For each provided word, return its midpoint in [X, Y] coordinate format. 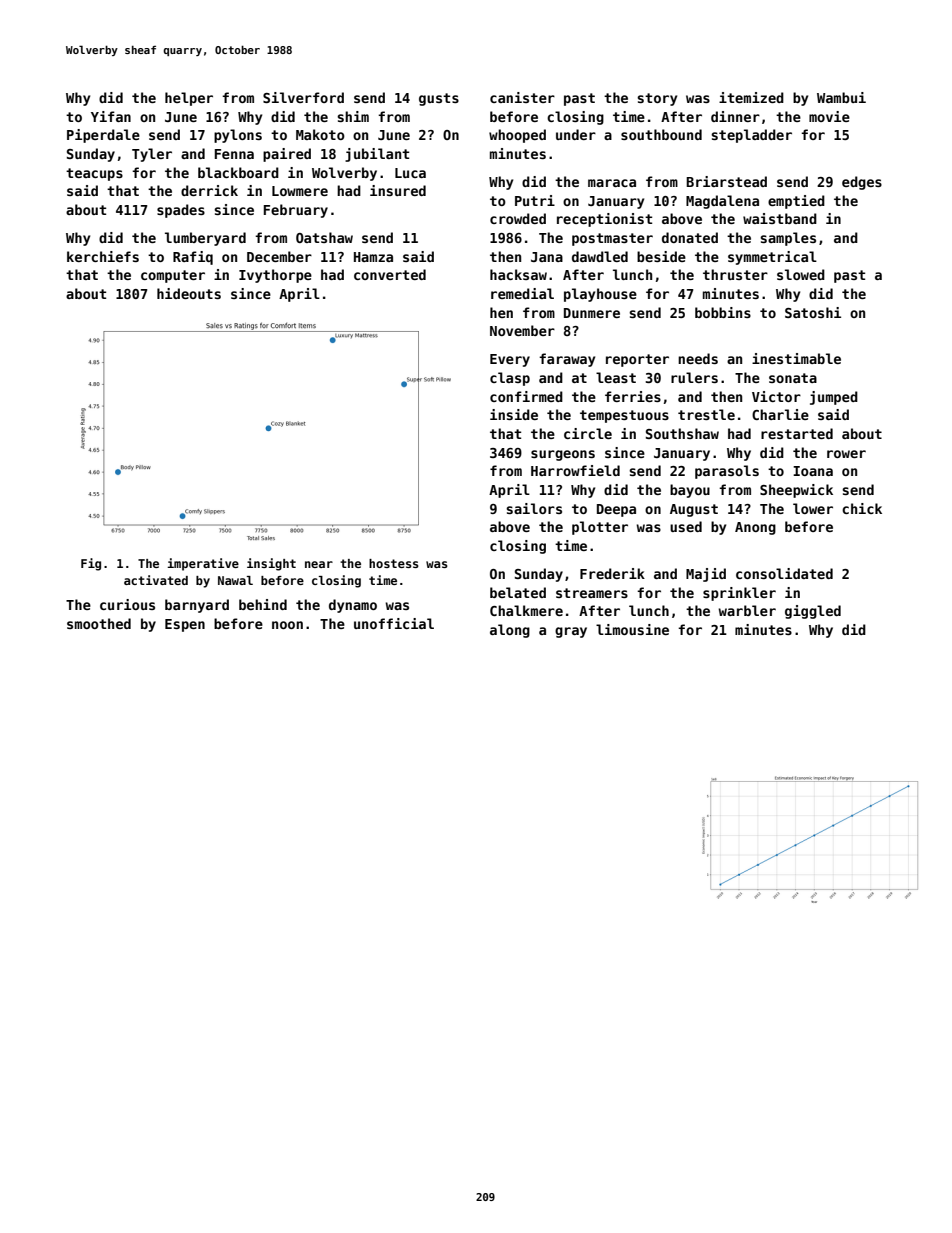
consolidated [784, 573]
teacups [94, 174]
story [657, 99]
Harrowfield [575, 470]
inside [514, 414]
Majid [706, 575]
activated [156, 580]
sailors [534, 508]
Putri [535, 200]
